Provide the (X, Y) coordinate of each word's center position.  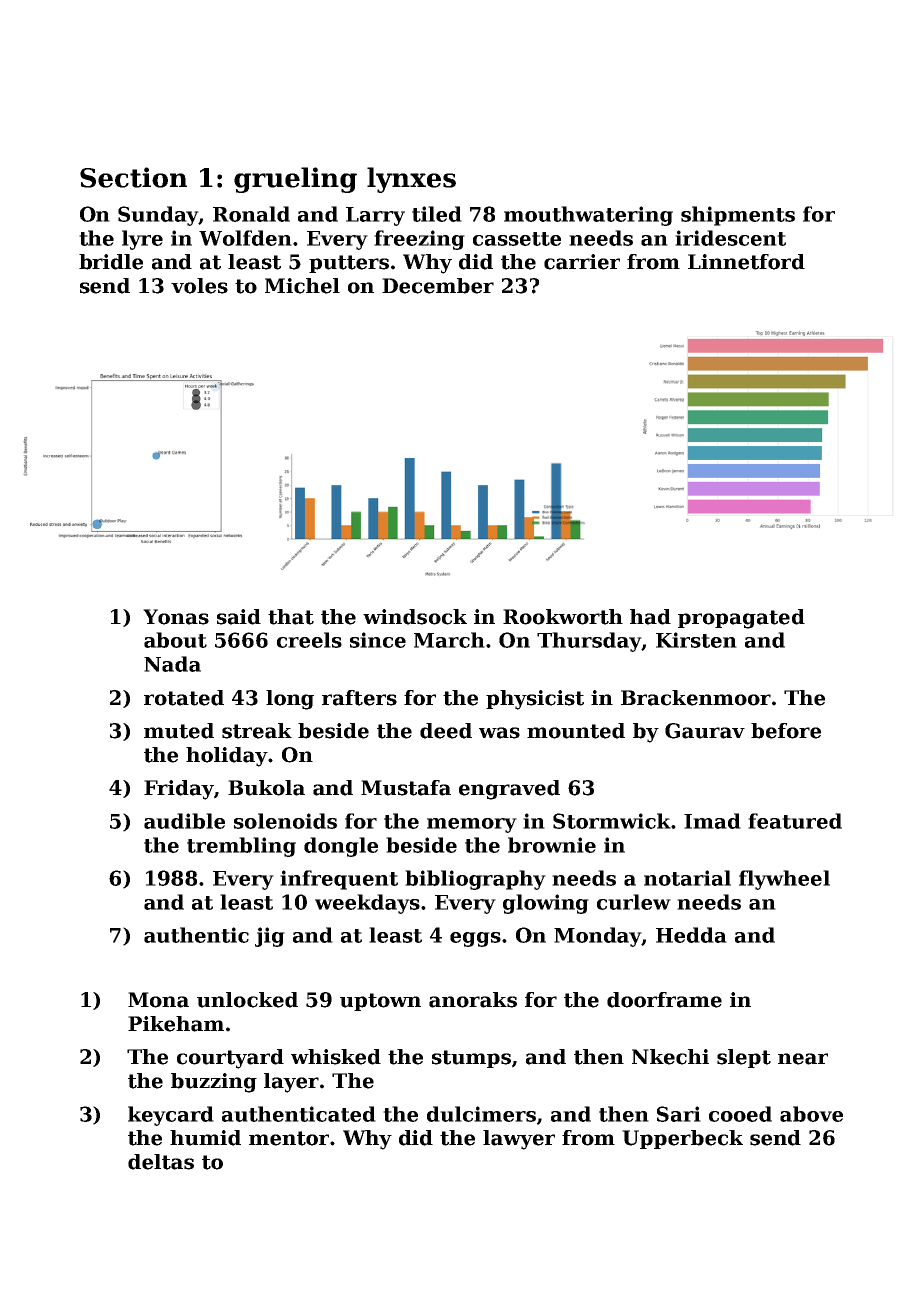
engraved (509, 790)
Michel (302, 286)
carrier (582, 262)
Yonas (176, 617)
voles (199, 286)
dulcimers (481, 1114)
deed (446, 731)
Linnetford (746, 262)
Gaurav (705, 731)
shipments (738, 216)
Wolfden (245, 238)
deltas (161, 1162)
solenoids (285, 821)
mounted (576, 731)
